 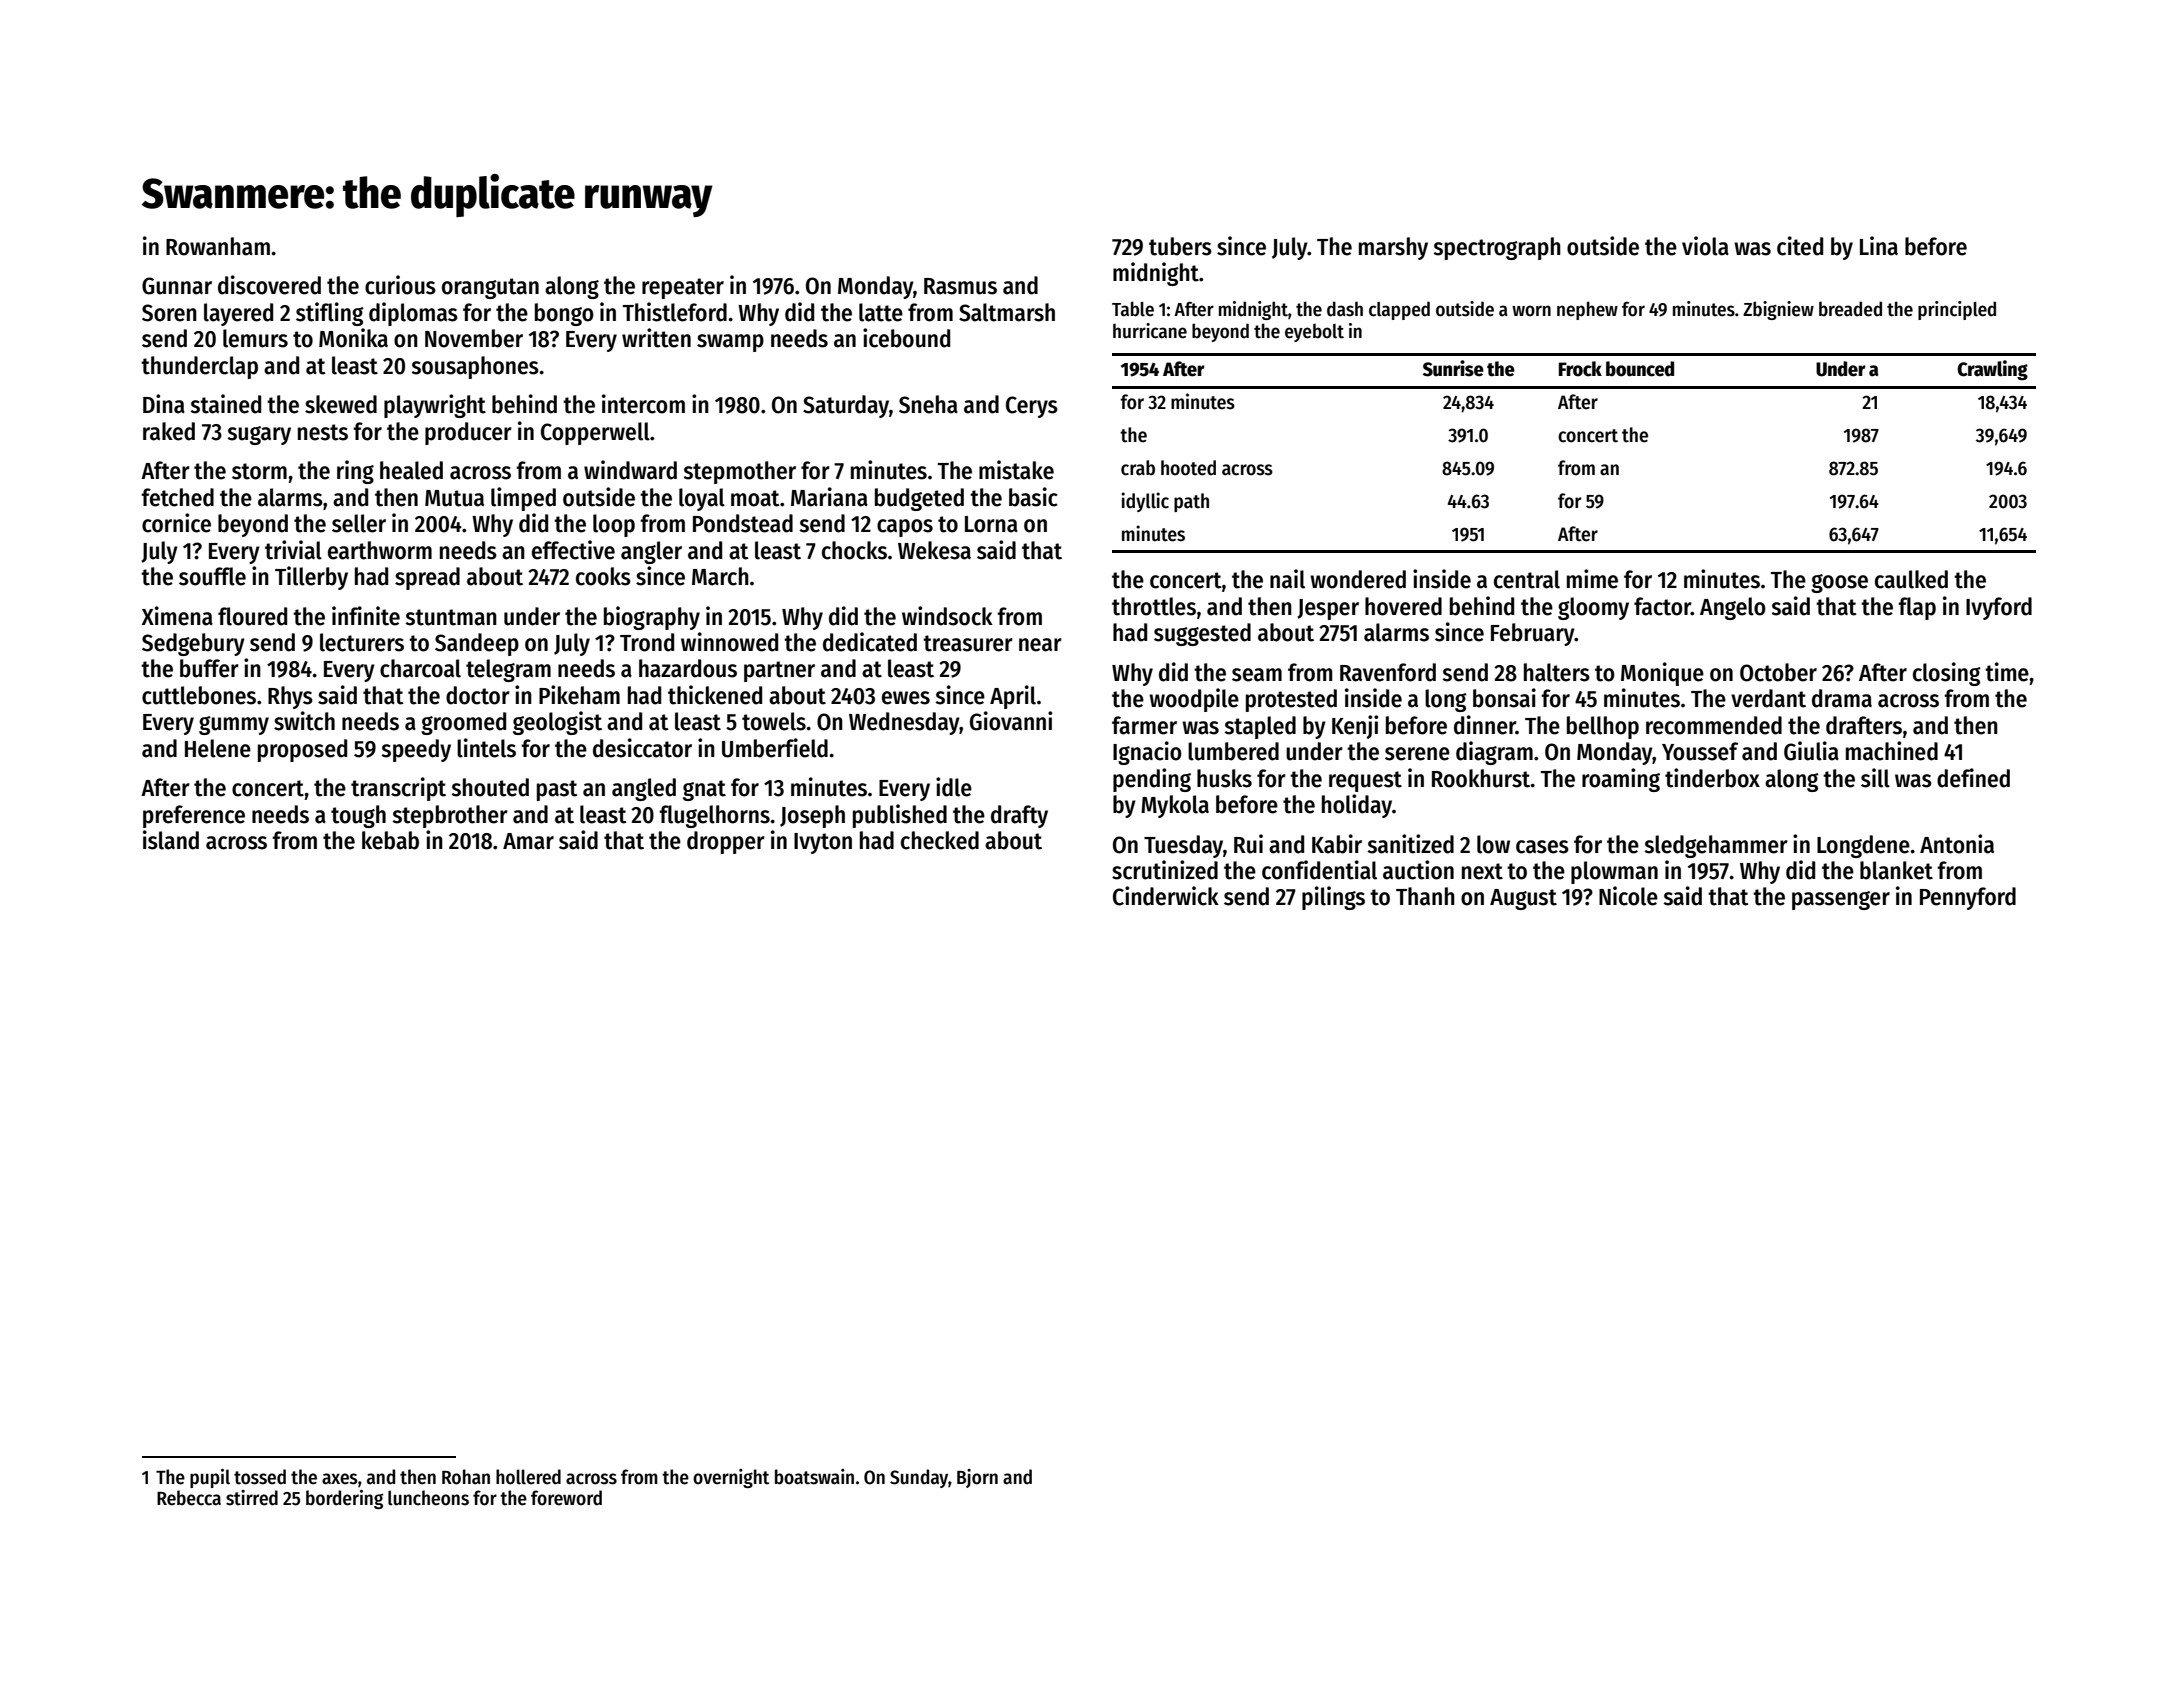 What do you see at coordinates (977, 1478) in the screenshot?
I see `Bjorn` at bounding box center [977, 1478].
